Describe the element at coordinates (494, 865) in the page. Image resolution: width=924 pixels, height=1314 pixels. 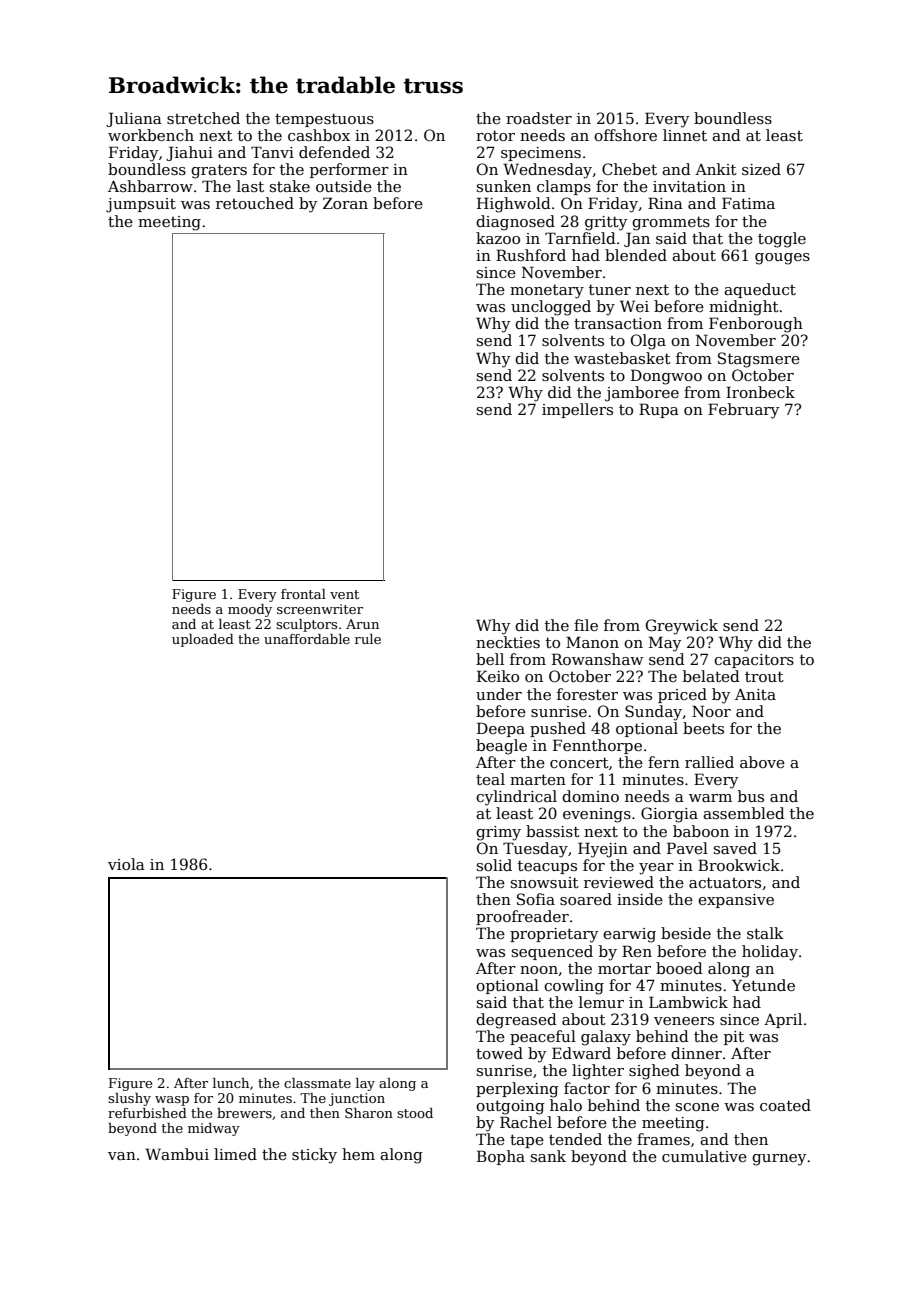
I see `solid` at that location.
